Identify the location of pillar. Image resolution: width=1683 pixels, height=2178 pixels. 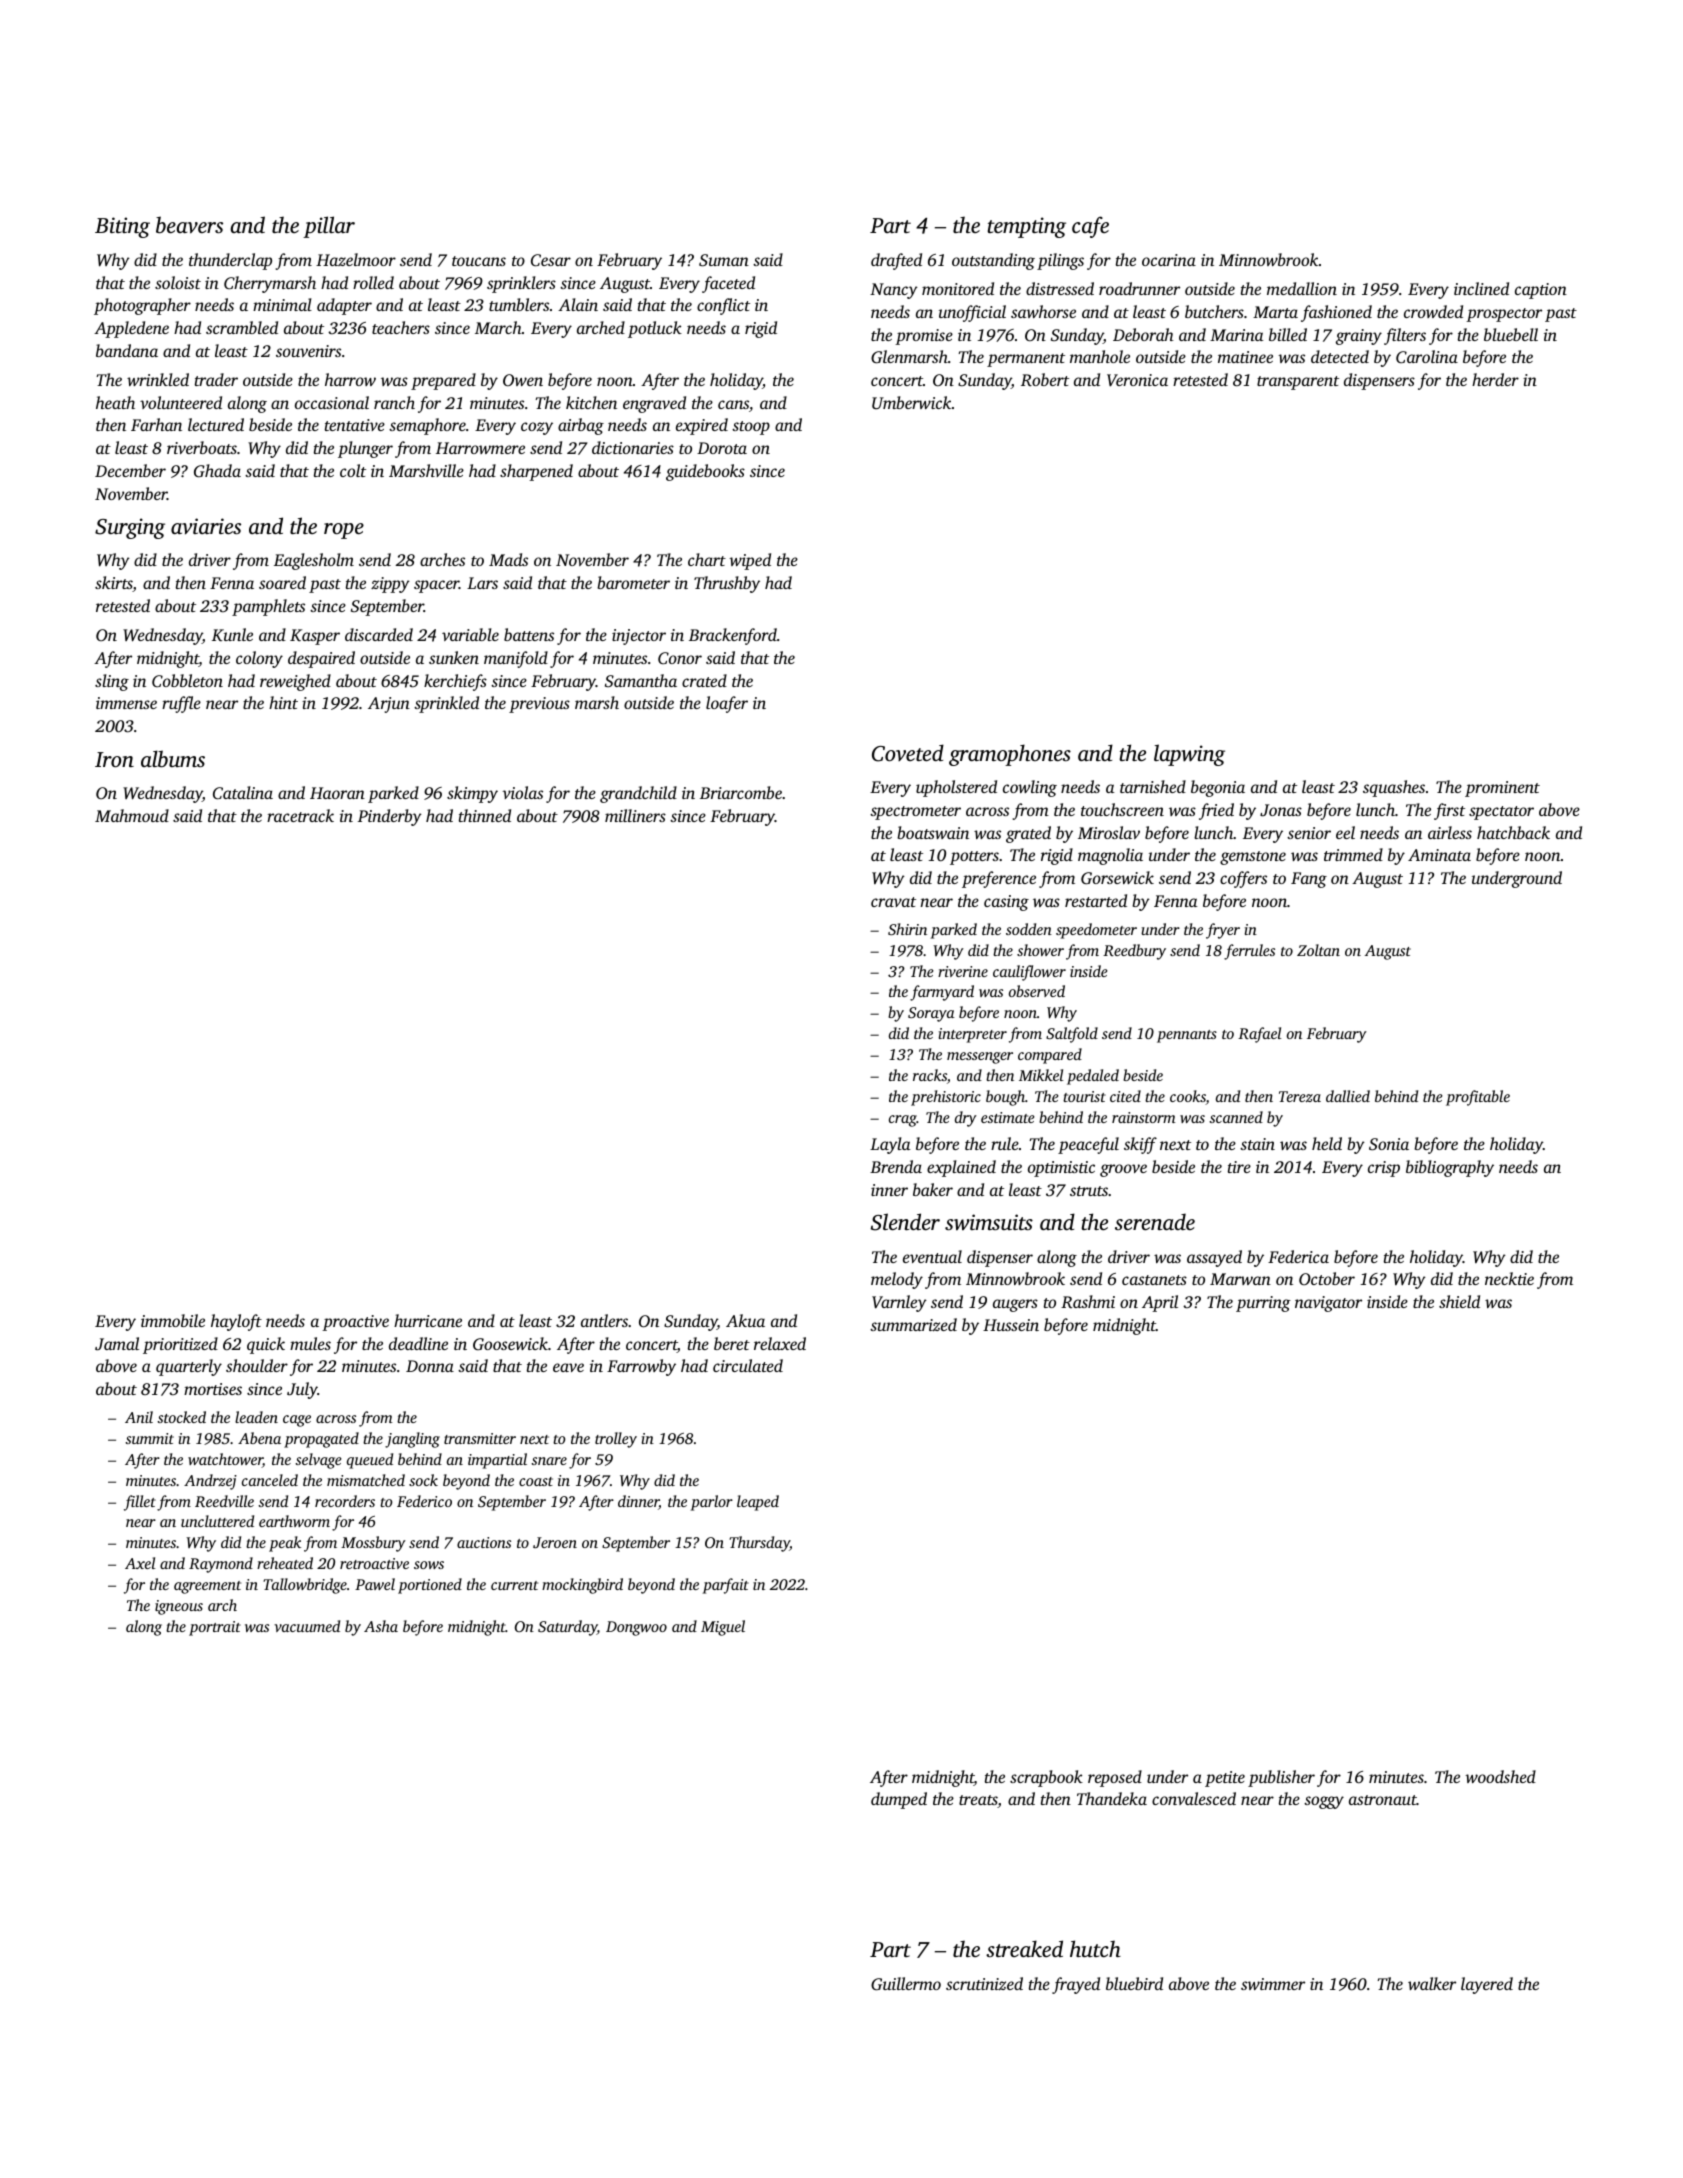
(329, 227).
